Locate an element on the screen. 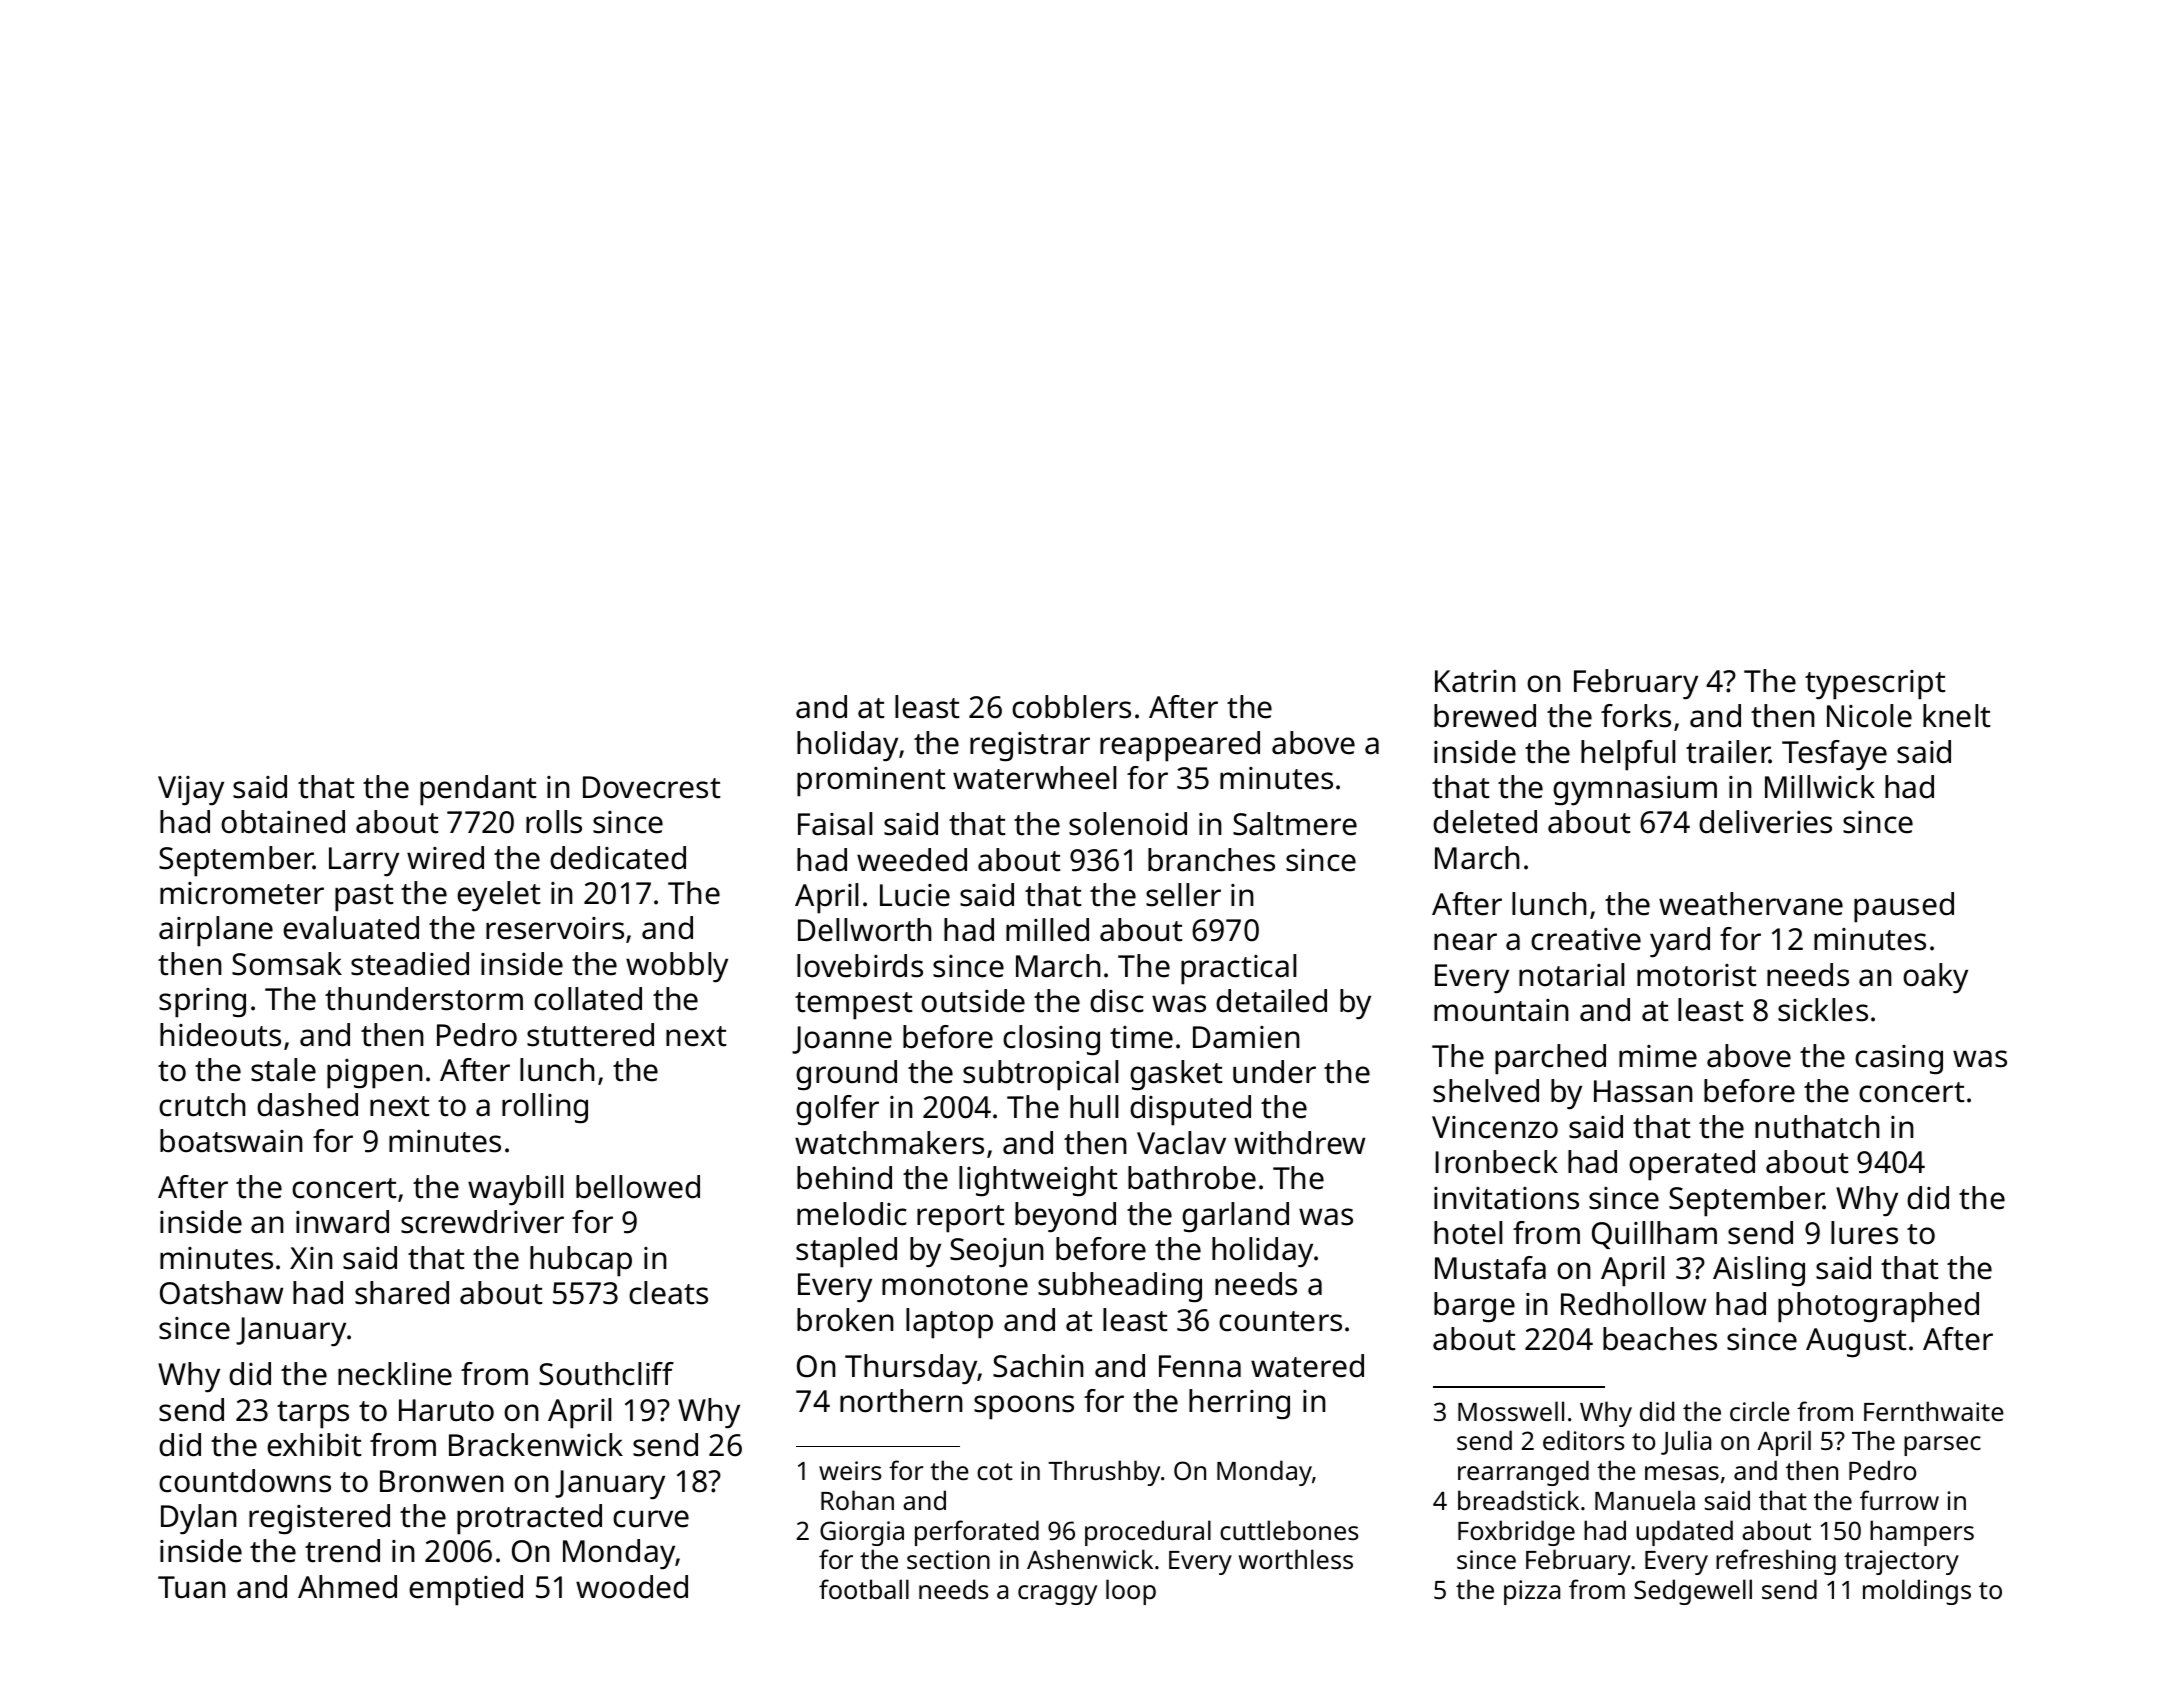  Tuan is located at coordinates (192, 1587).
